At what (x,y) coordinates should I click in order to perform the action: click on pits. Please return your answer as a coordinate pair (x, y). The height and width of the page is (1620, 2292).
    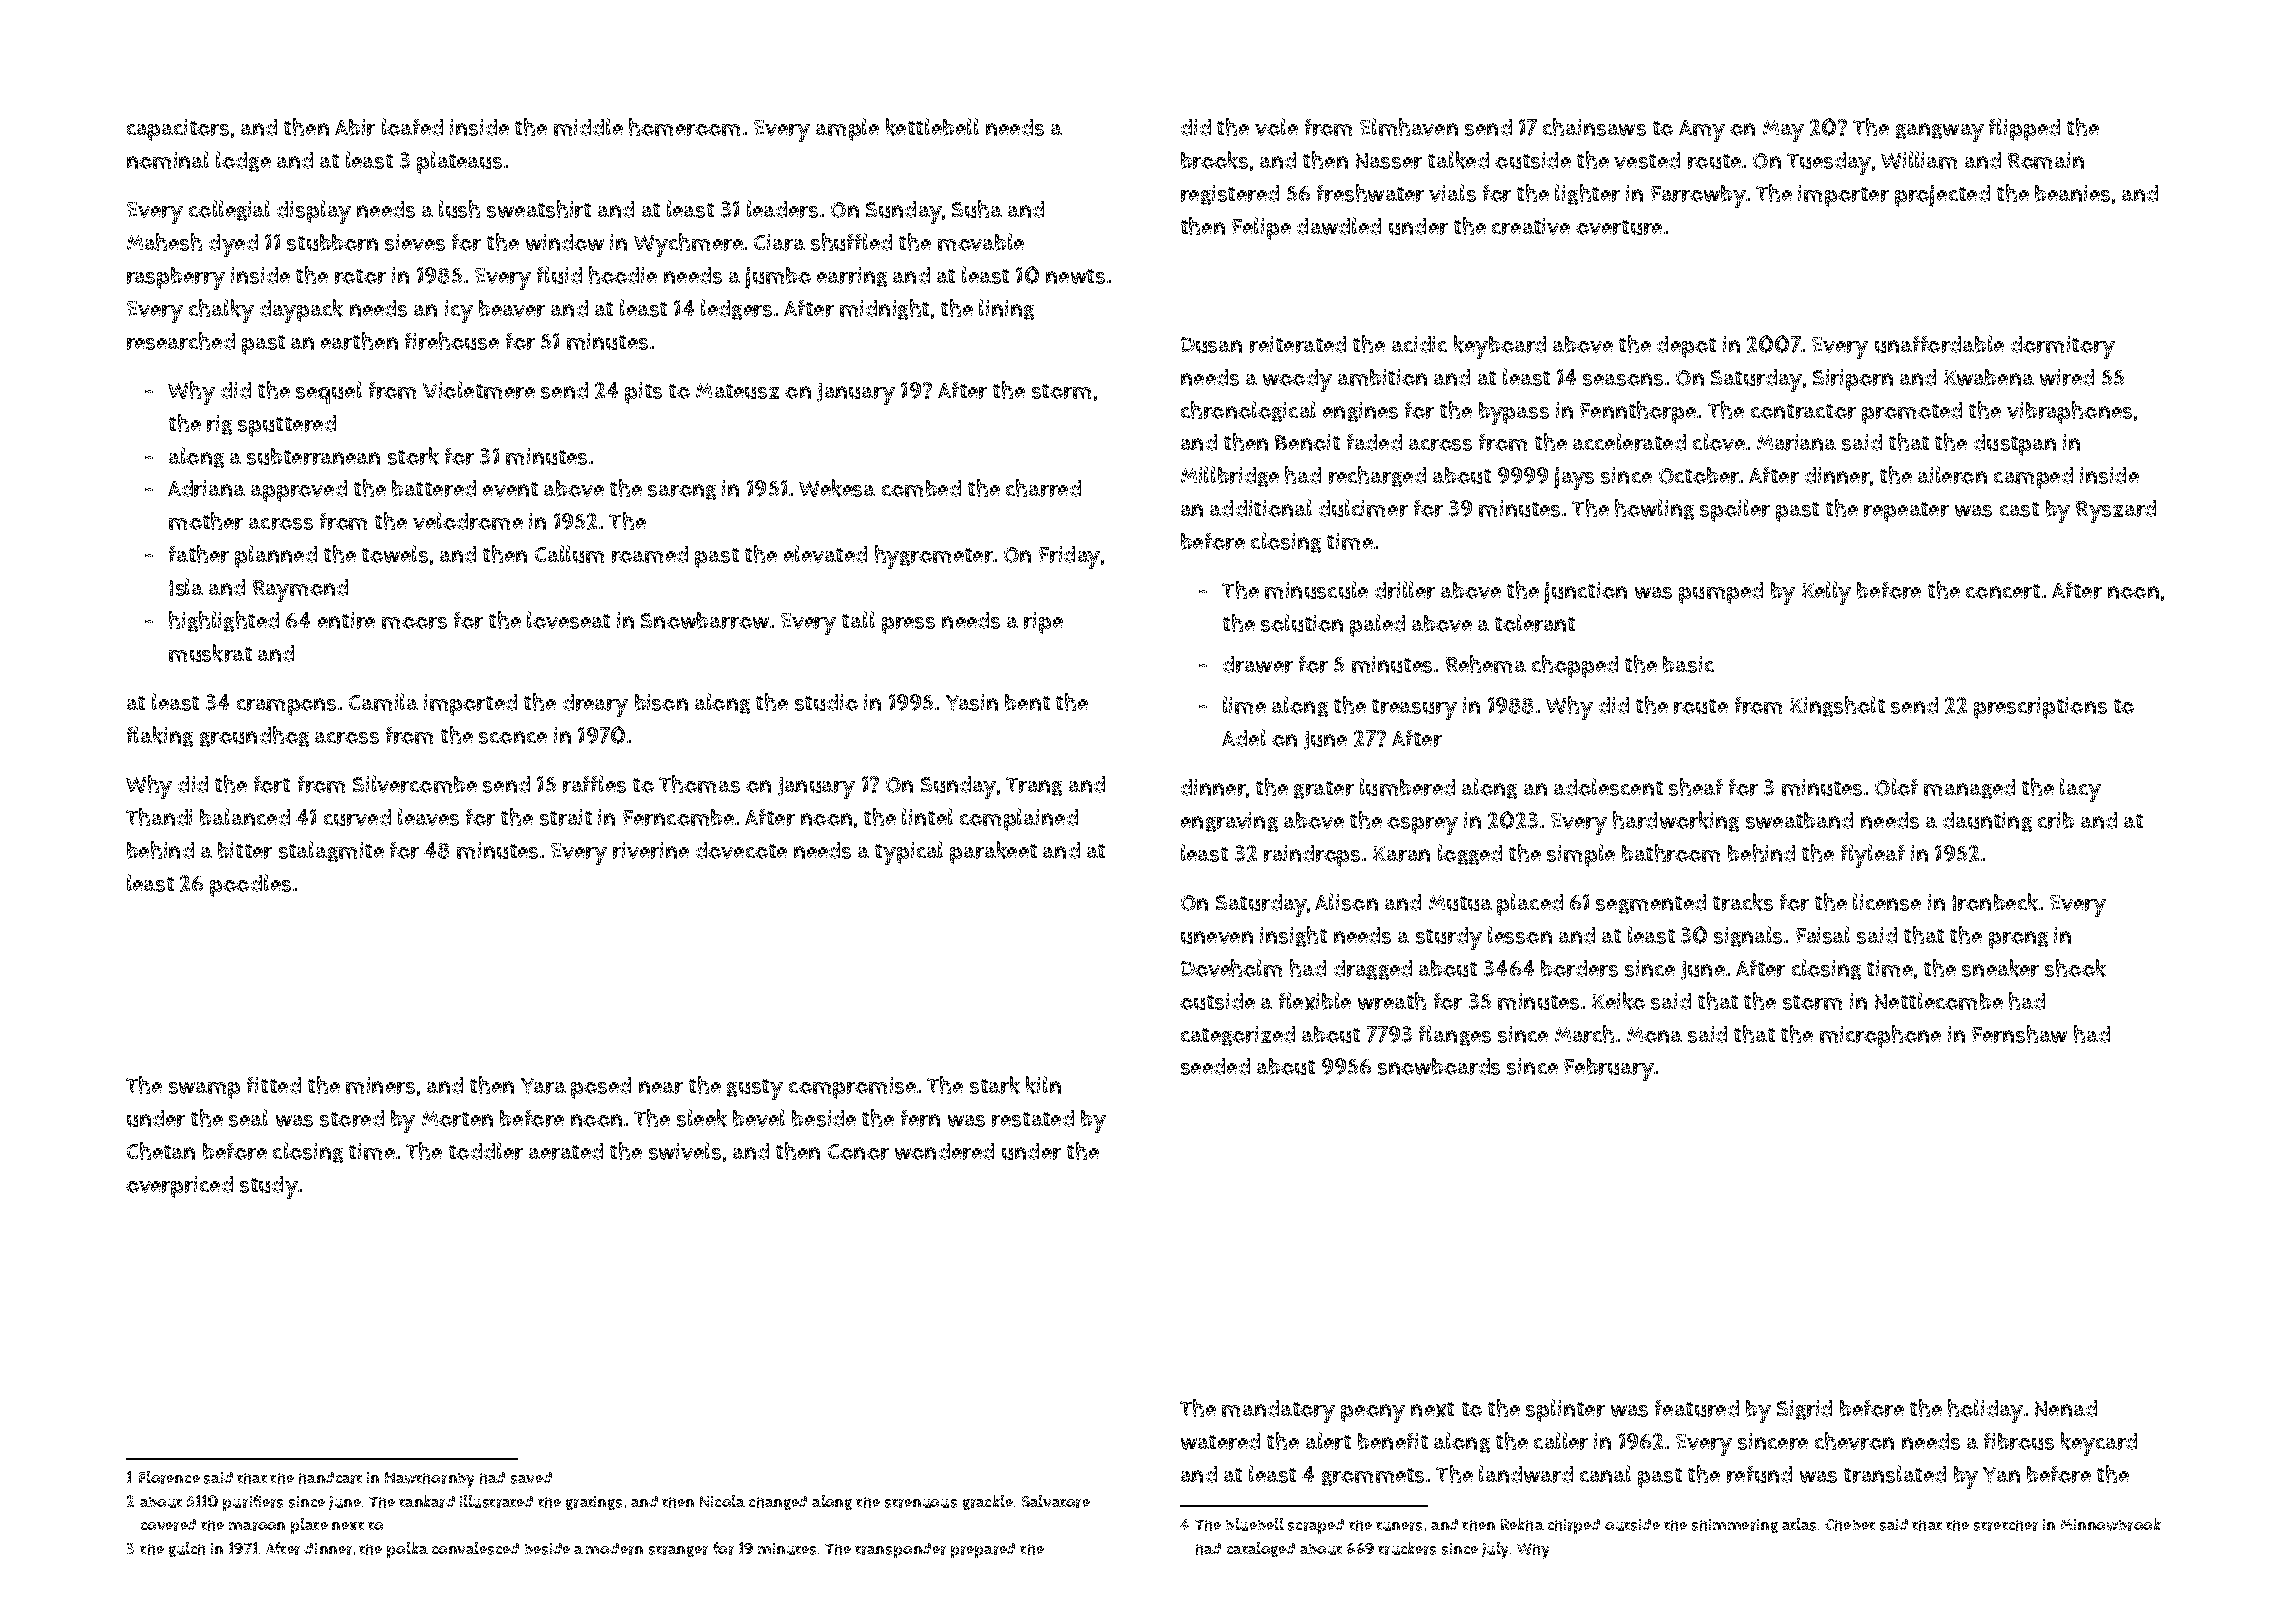
    Looking at the image, I should click on (643, 393).
